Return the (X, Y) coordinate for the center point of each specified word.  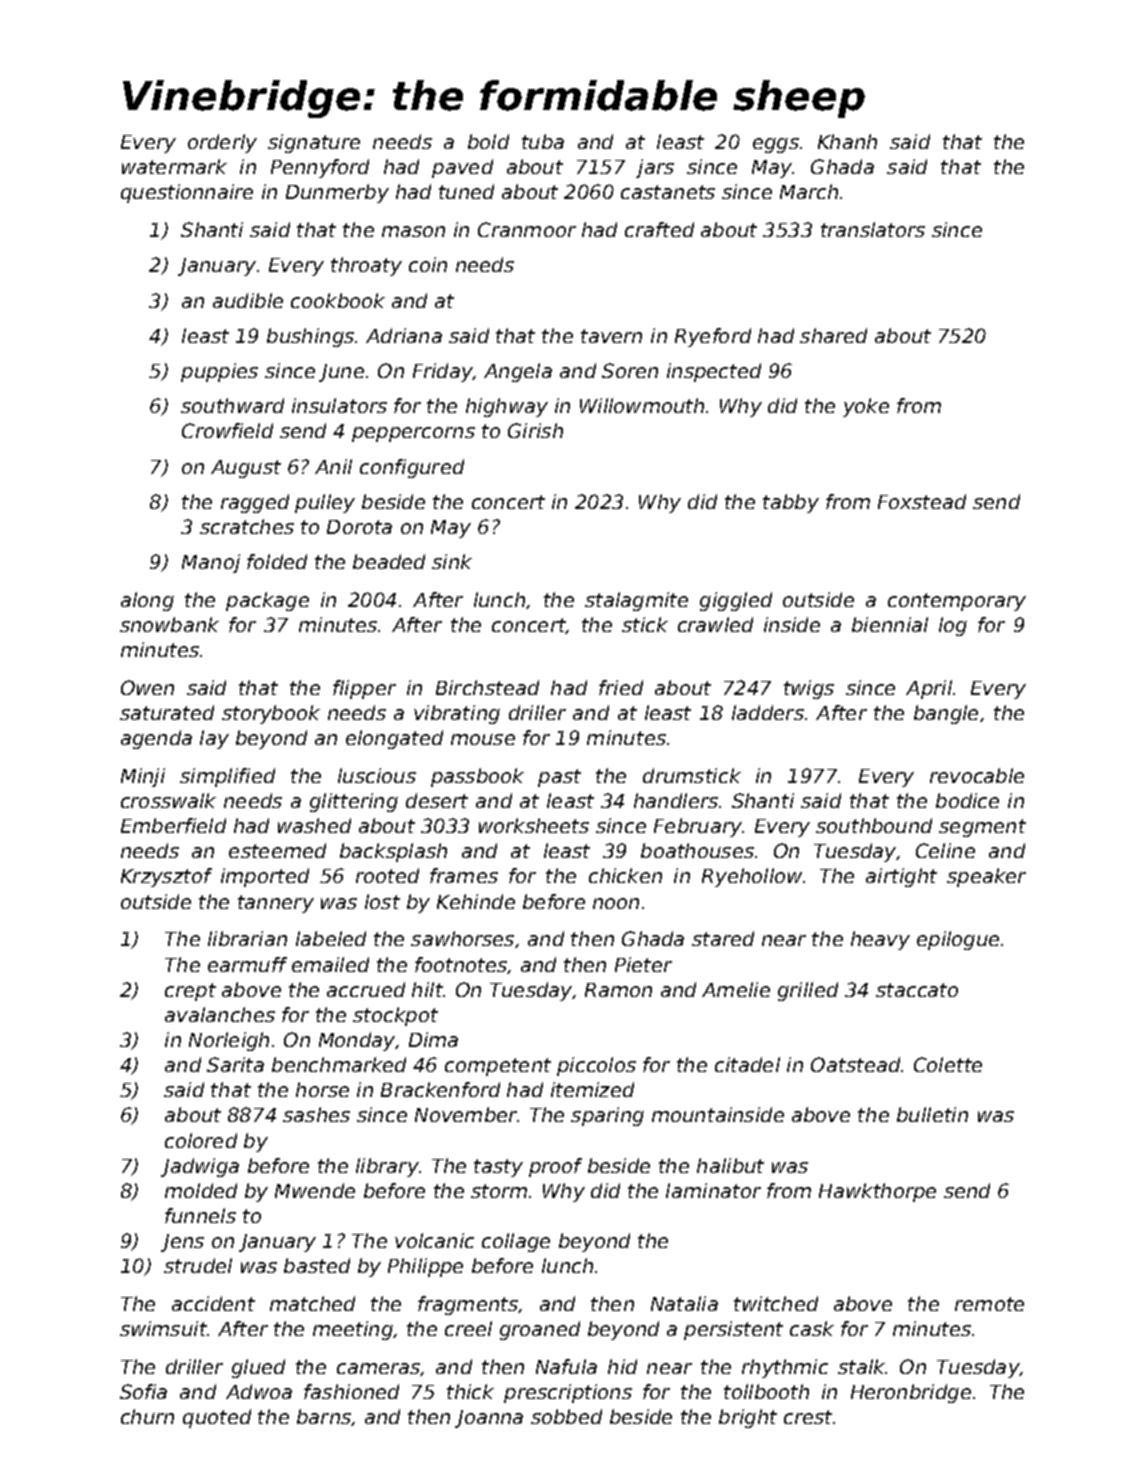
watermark (174, 166)
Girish (535, 430)
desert (437, 800)
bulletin (932, 1114)
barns (324, 1417)
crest (808, 1417)
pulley (325, 503)
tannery (276, 904)
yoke (866, 407)
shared (833, 335)
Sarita (235, 1064)
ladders (768, 712)
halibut (730, 1165)
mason (413, 231)
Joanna (489, 1419)
